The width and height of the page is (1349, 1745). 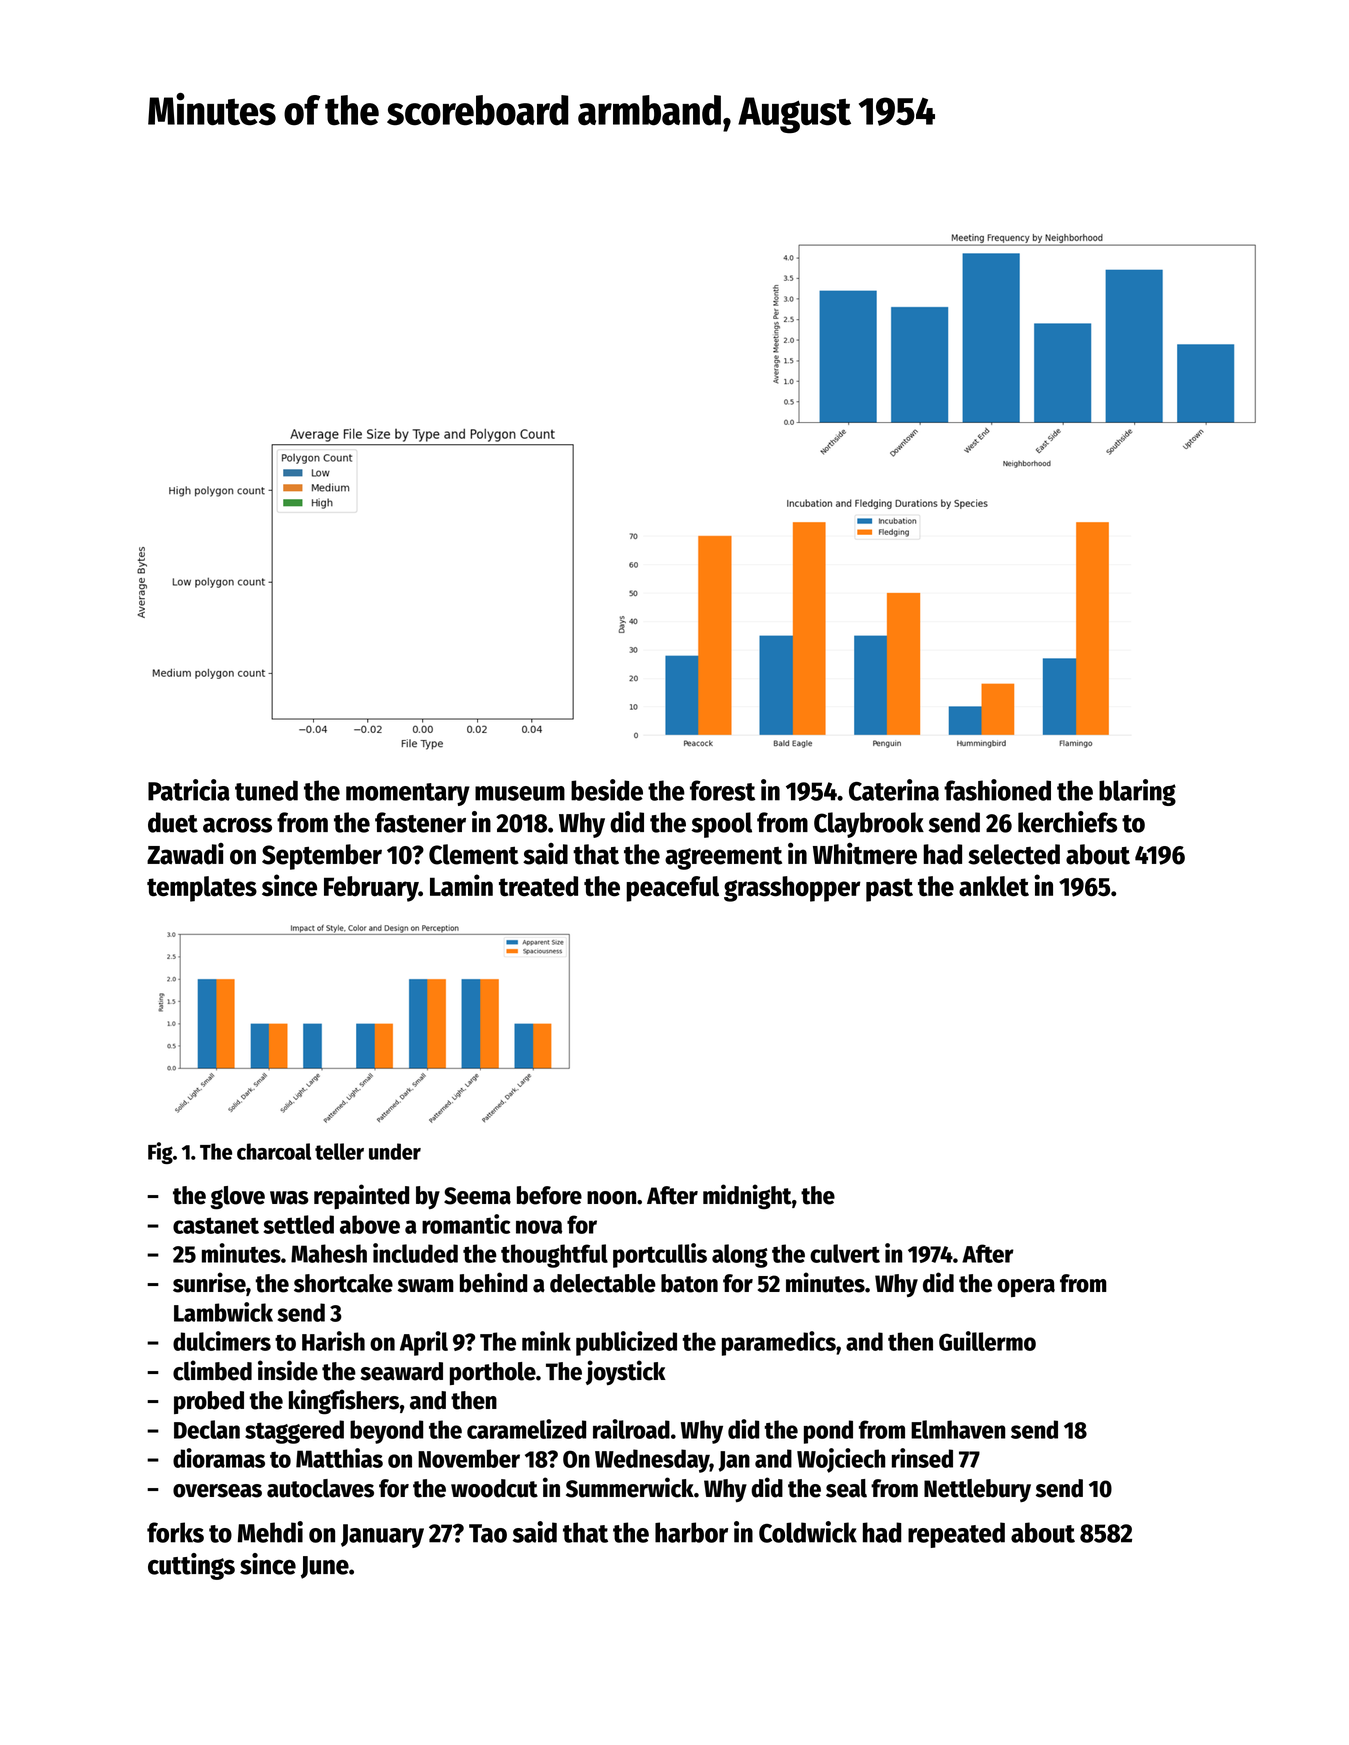 I want to click on cuttings, so click(x=191, y=1566).
